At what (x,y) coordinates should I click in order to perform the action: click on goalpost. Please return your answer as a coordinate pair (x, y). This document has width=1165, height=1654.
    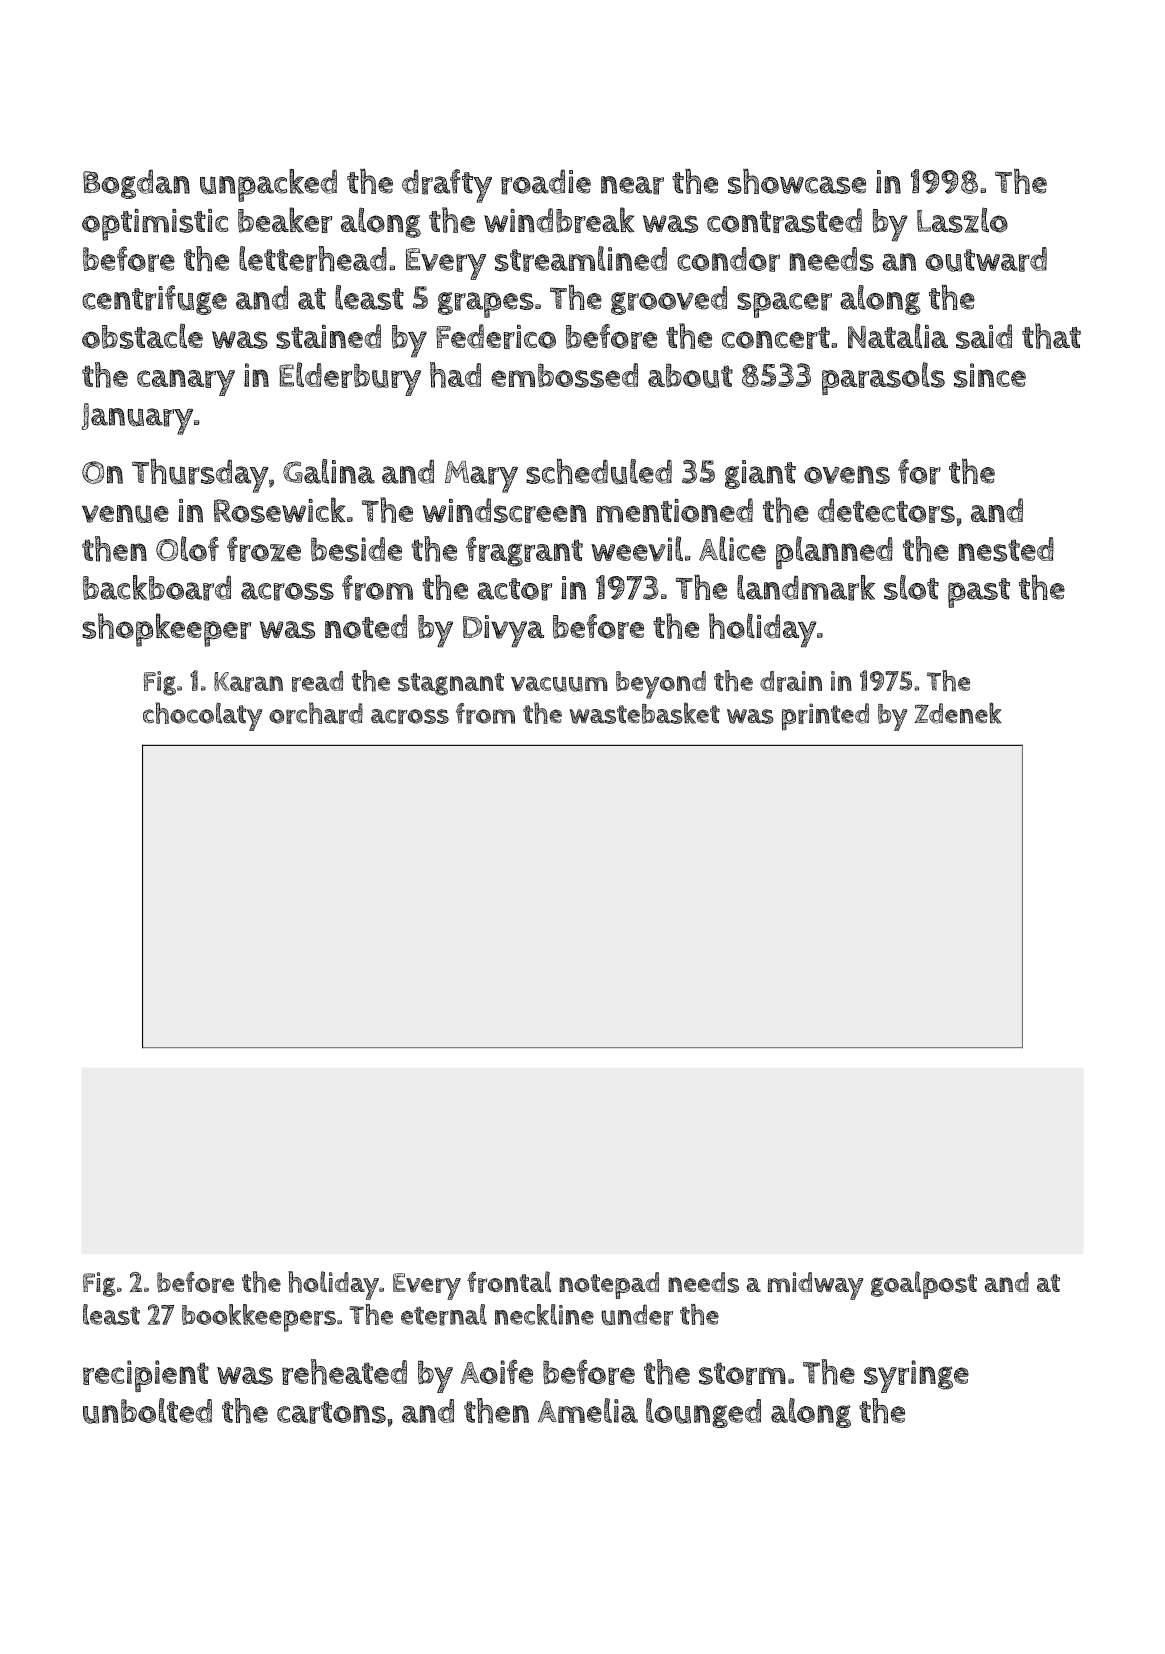
    Looking at the image, I should click on (924, 1285).
